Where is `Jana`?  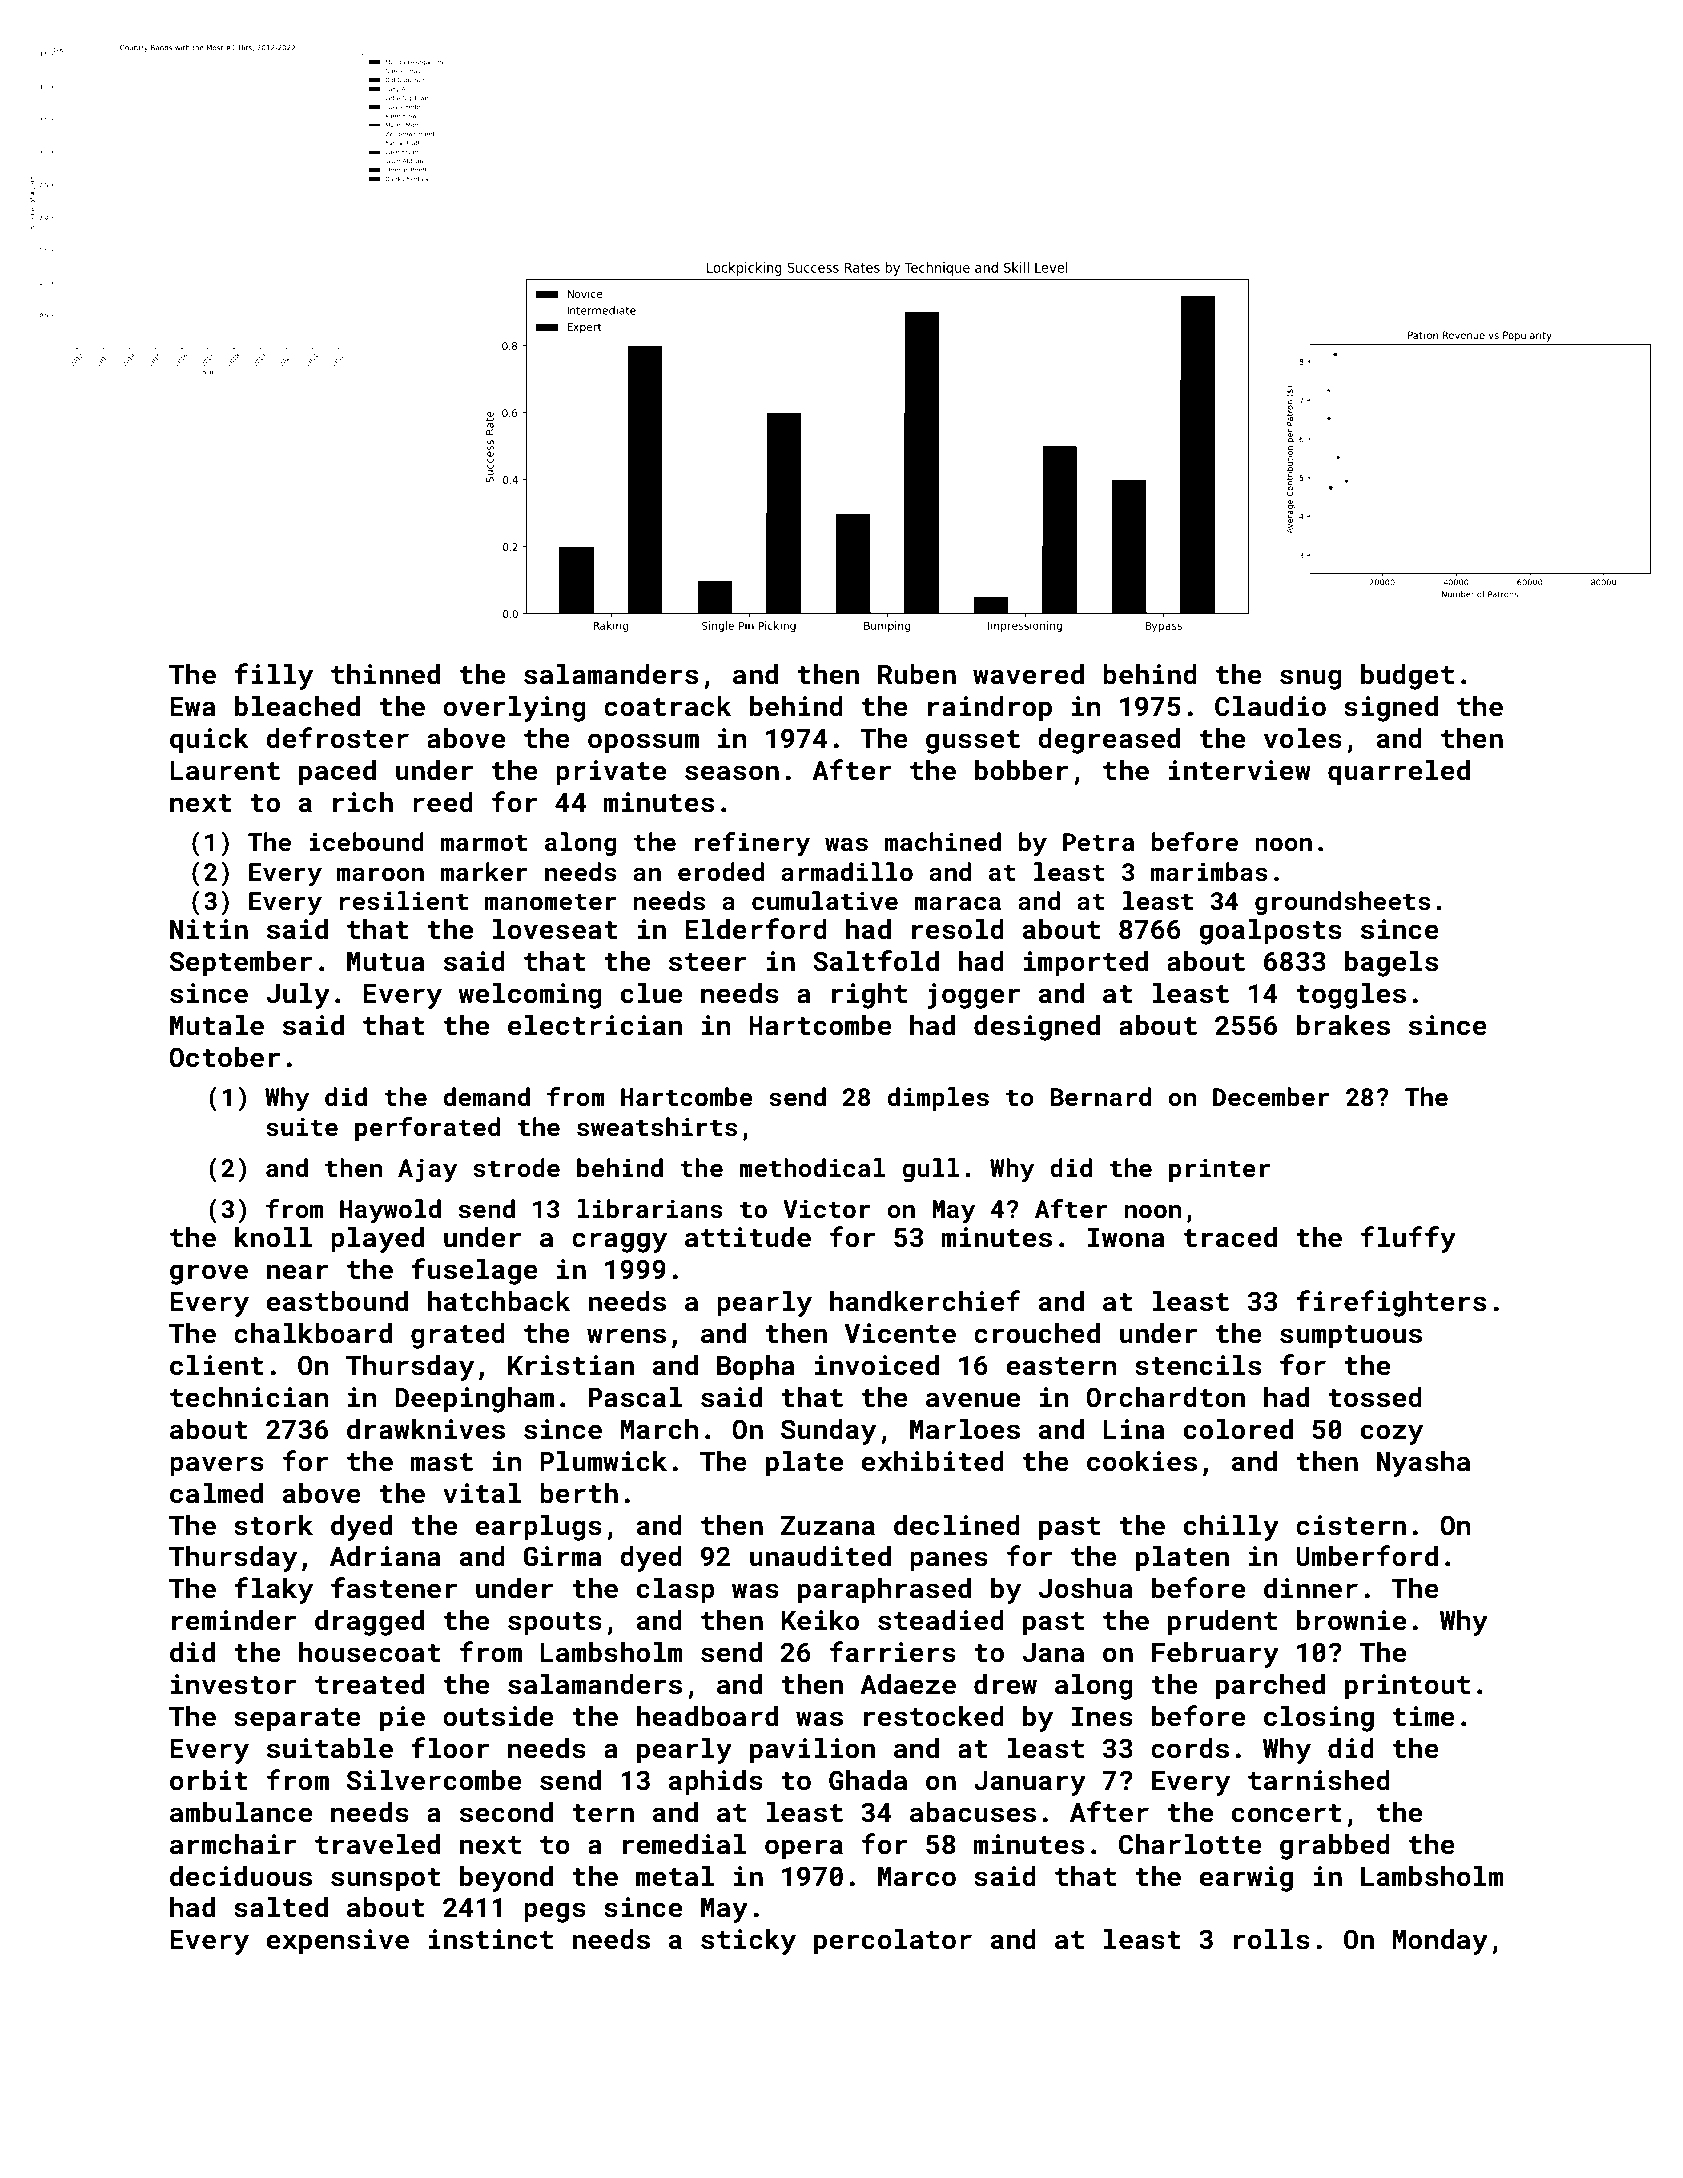 Jana is located at coordinates (1053, 1653).
